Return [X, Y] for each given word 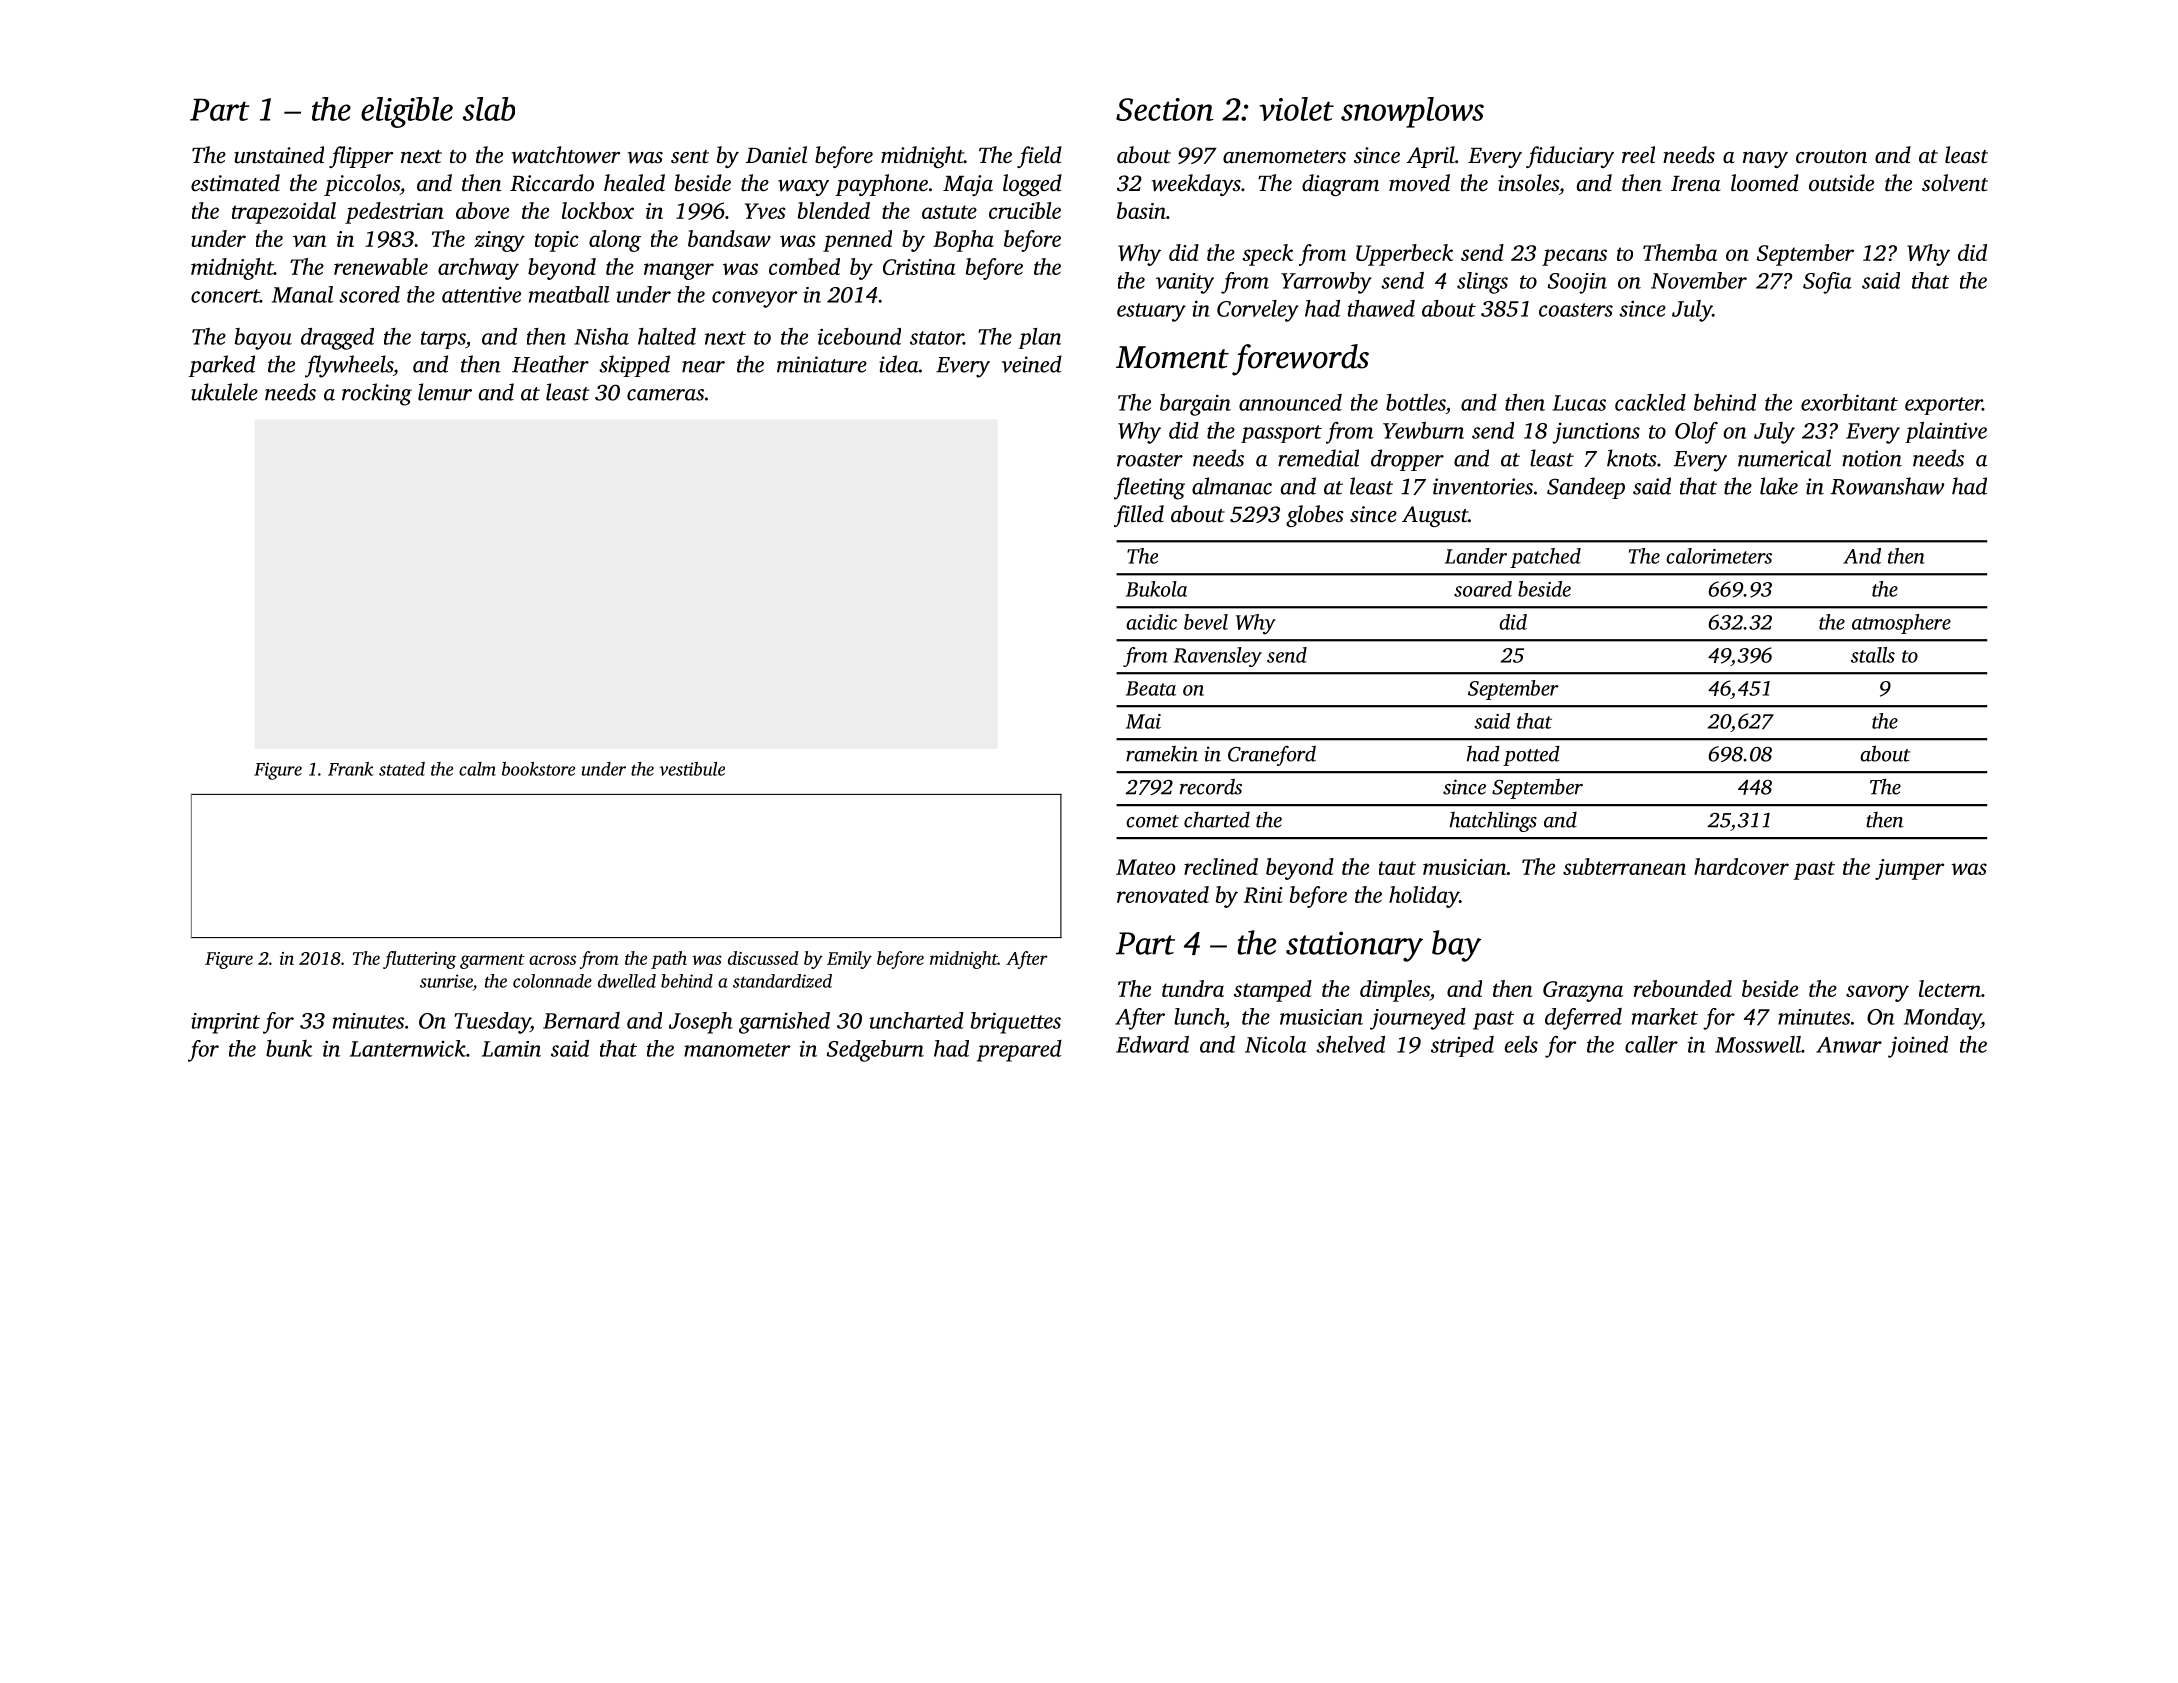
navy [1765, 160]
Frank [350, 769]
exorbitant [1849, 402]
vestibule [692, 769]
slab [489, 109]
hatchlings [1493, 821]
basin [1141, 210]
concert [225, 296]
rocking [377, 394]
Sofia [1827, 283]
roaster [1150, 460]
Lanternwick [408, 1048]
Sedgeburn [875, 1051]
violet [1297, 109]
